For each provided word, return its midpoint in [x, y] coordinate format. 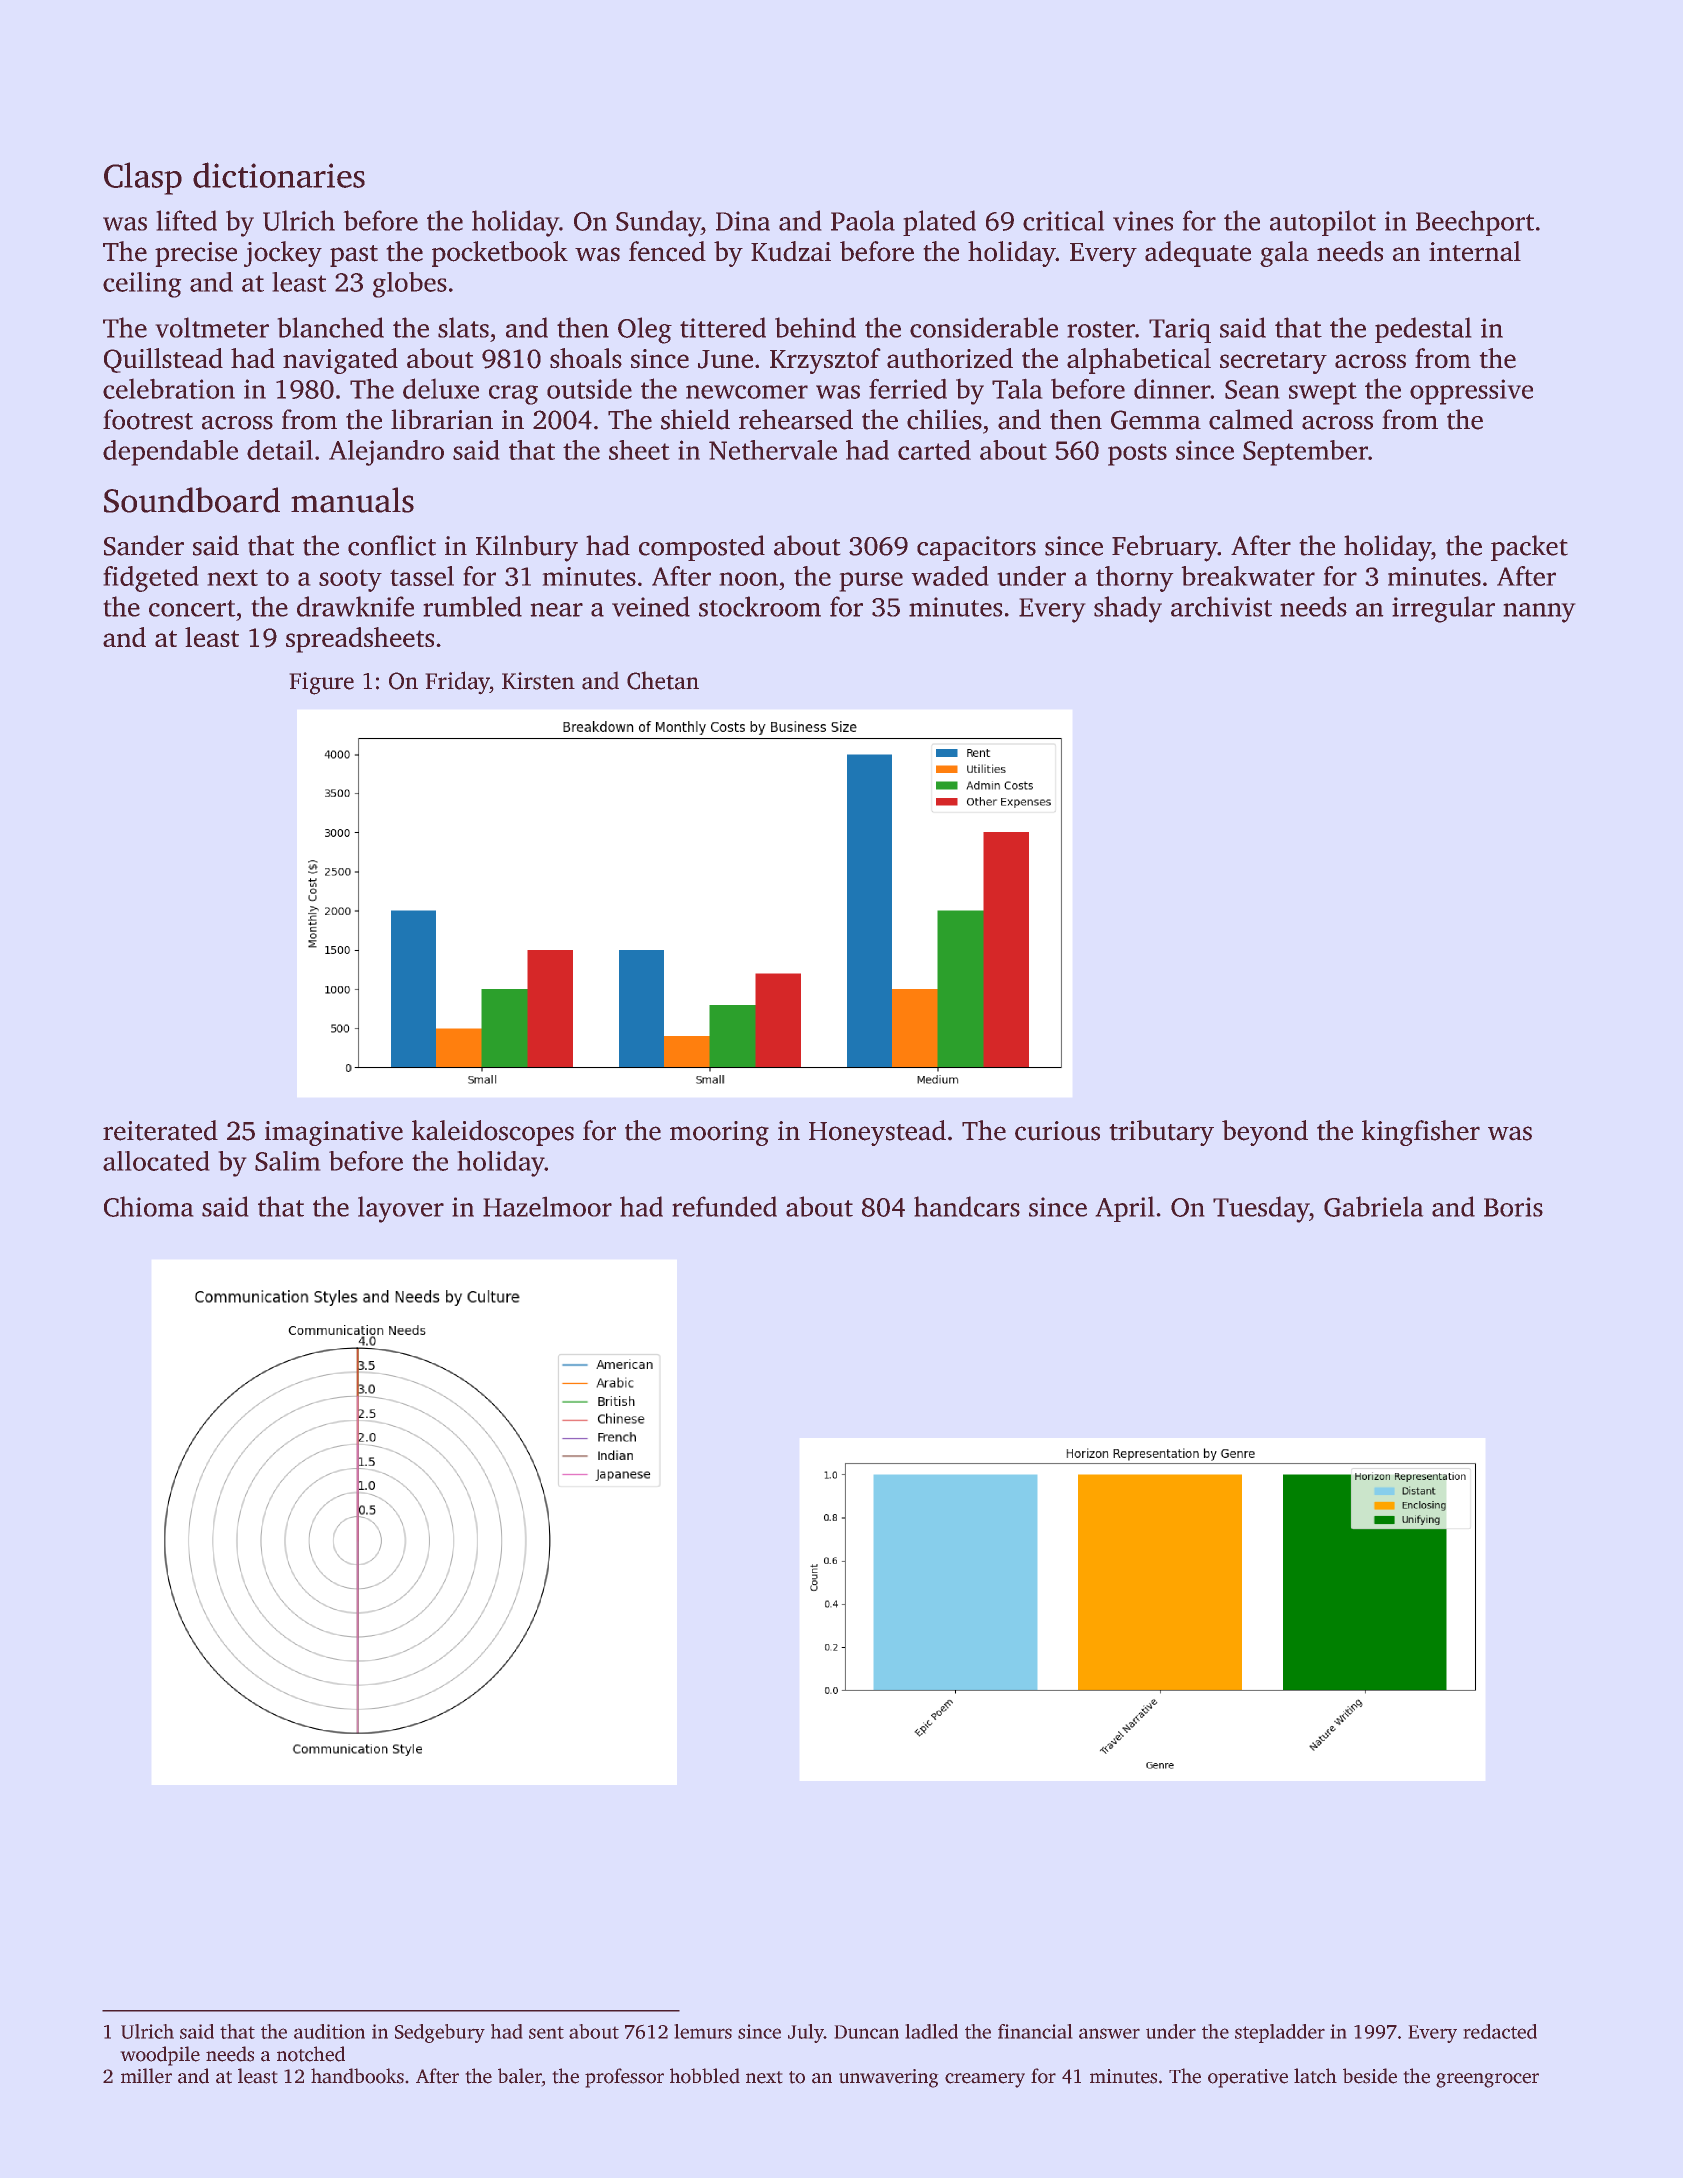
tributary [1161, 1133]
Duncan [866, 2032]
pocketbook [500, 254]
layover [401, 1209]
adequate [1198, 254]
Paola [863, 220]
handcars [967, 1206]
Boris [1513, 1207]
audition [329, 2031]
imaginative [334, 1133]
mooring [719, 1133]
